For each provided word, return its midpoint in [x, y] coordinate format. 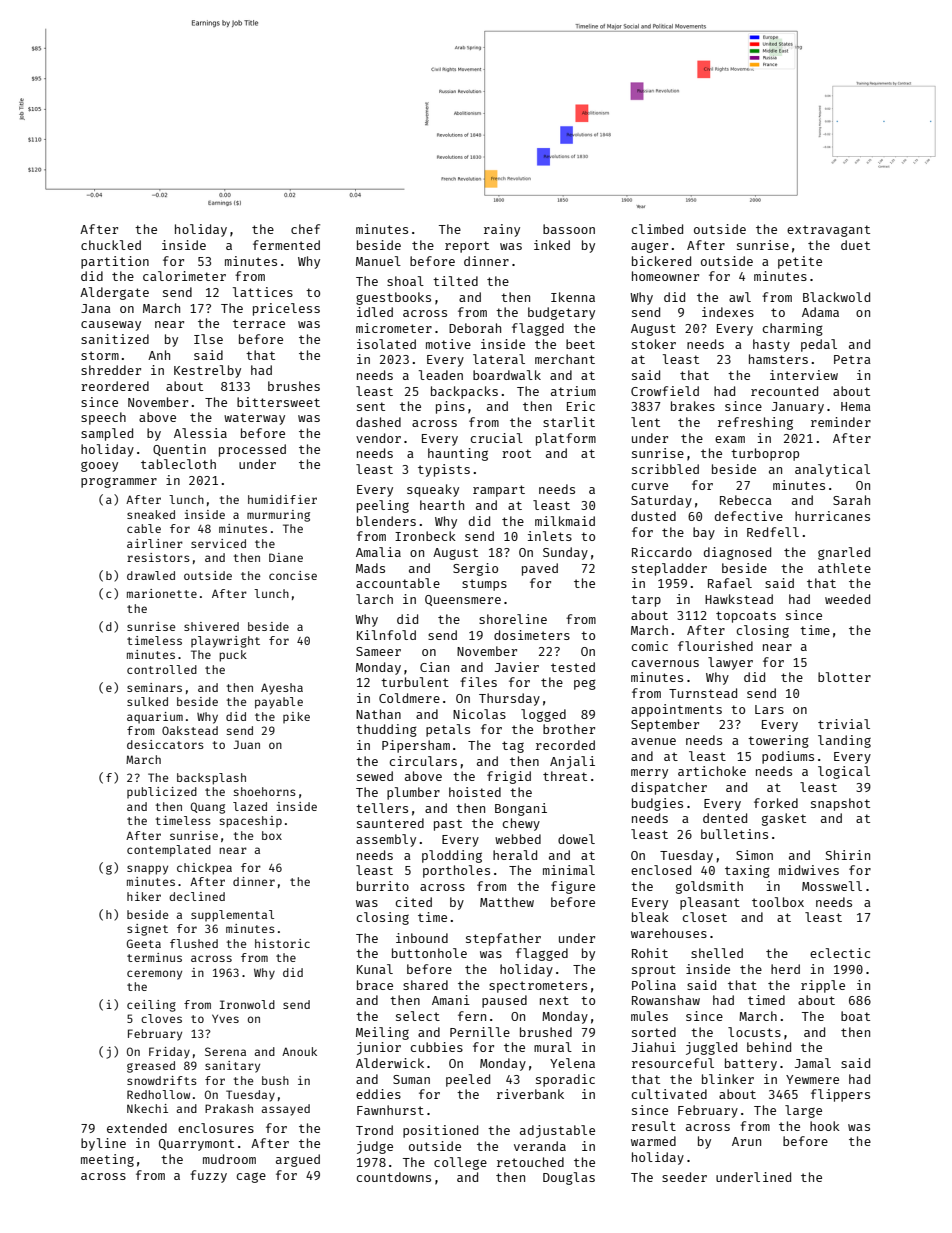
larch [374, 599]
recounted [784, 391]
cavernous [665, 663]
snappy [147, 870]
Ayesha [282, 689]
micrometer [394, 328]
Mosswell [832, 886]
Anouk [299, 1051]
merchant [565, 359]
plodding [452, 856]
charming [793, 329]
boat [855, 1016]
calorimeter [184, 276]
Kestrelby [207, 371]
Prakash [229, 1108]
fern [472, 1016]
